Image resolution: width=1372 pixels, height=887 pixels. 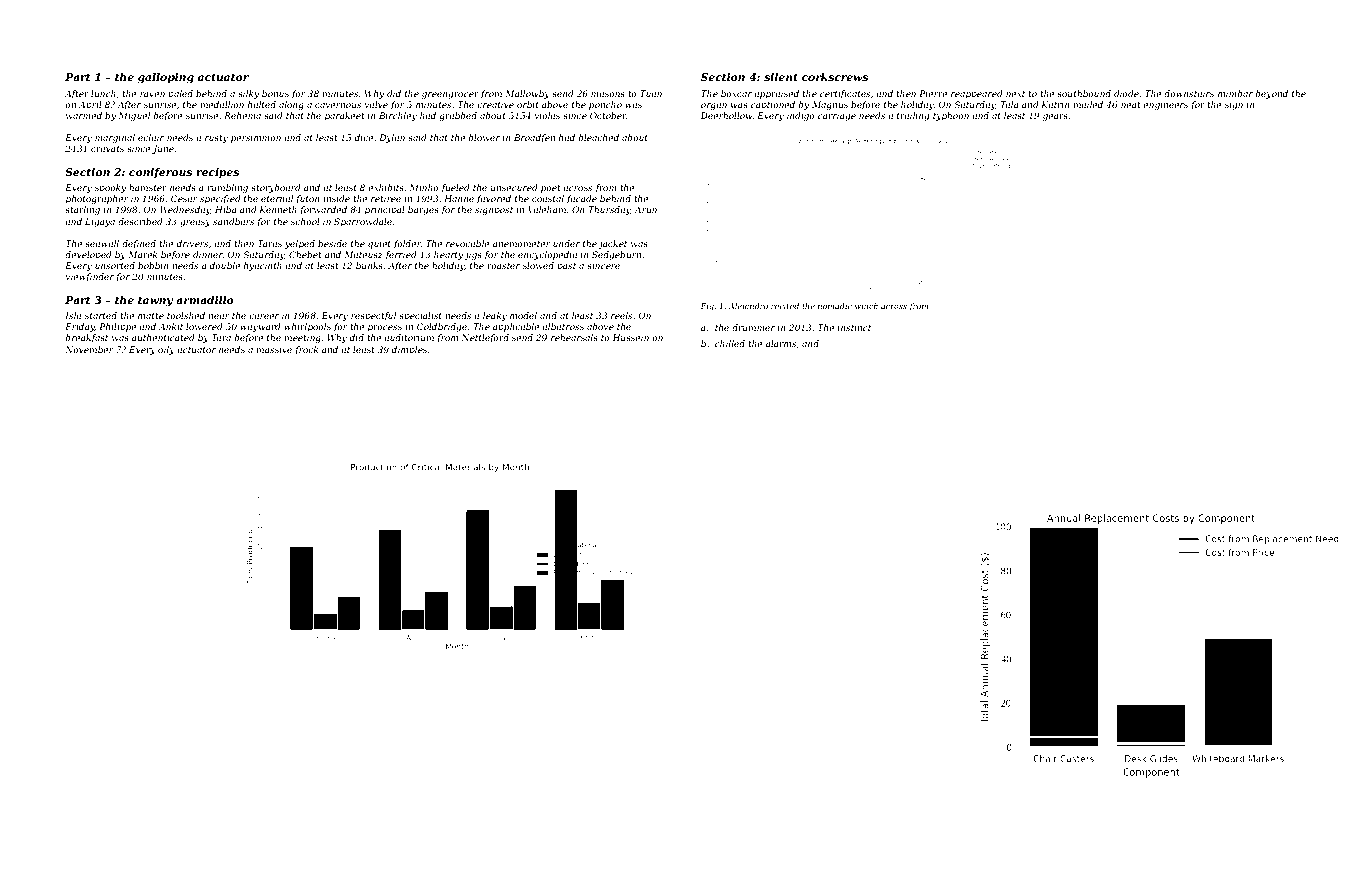 I want to click on carriage, so click(x=837, y=116).
